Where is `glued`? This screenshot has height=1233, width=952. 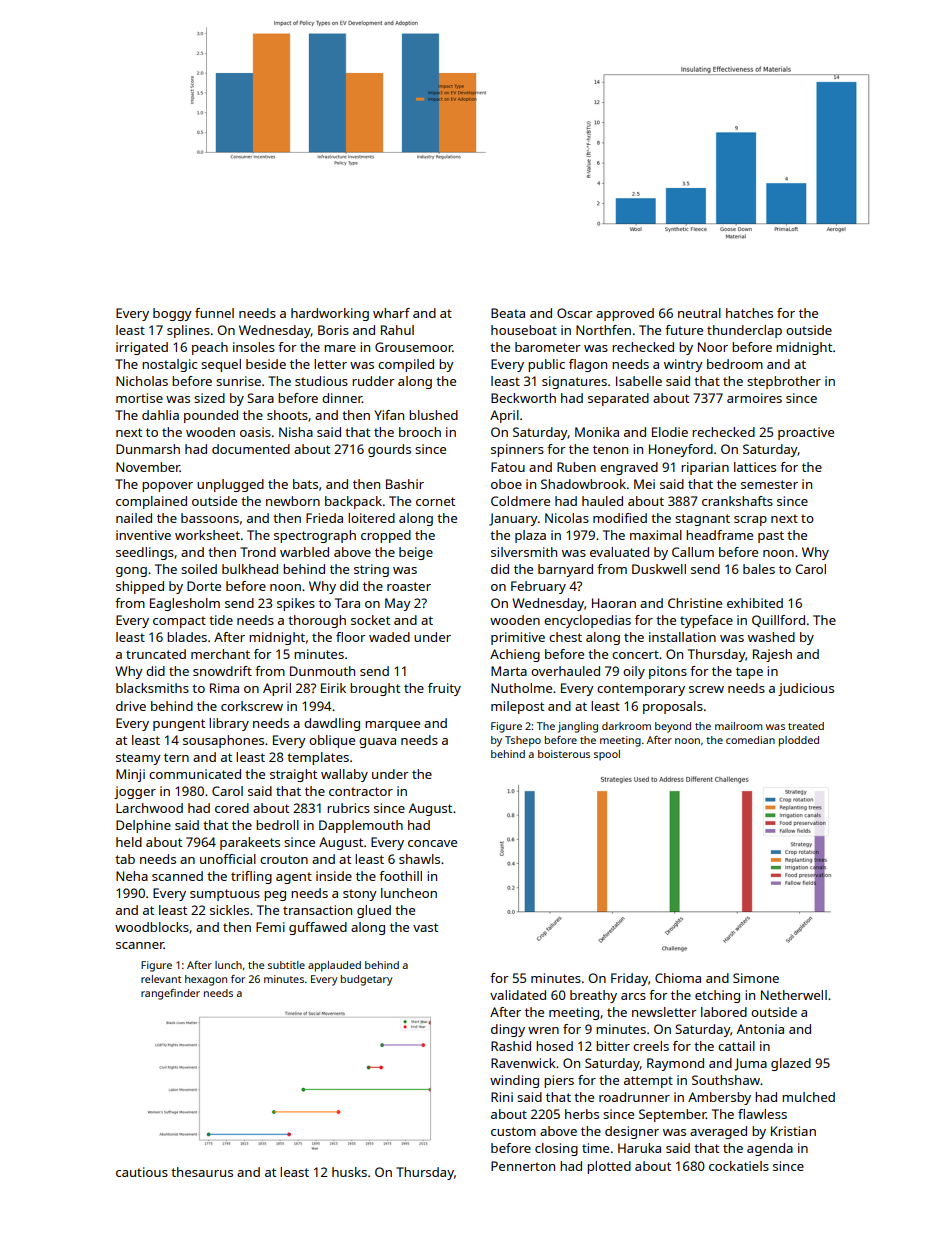
glued is located at coordinates (374, 911).
